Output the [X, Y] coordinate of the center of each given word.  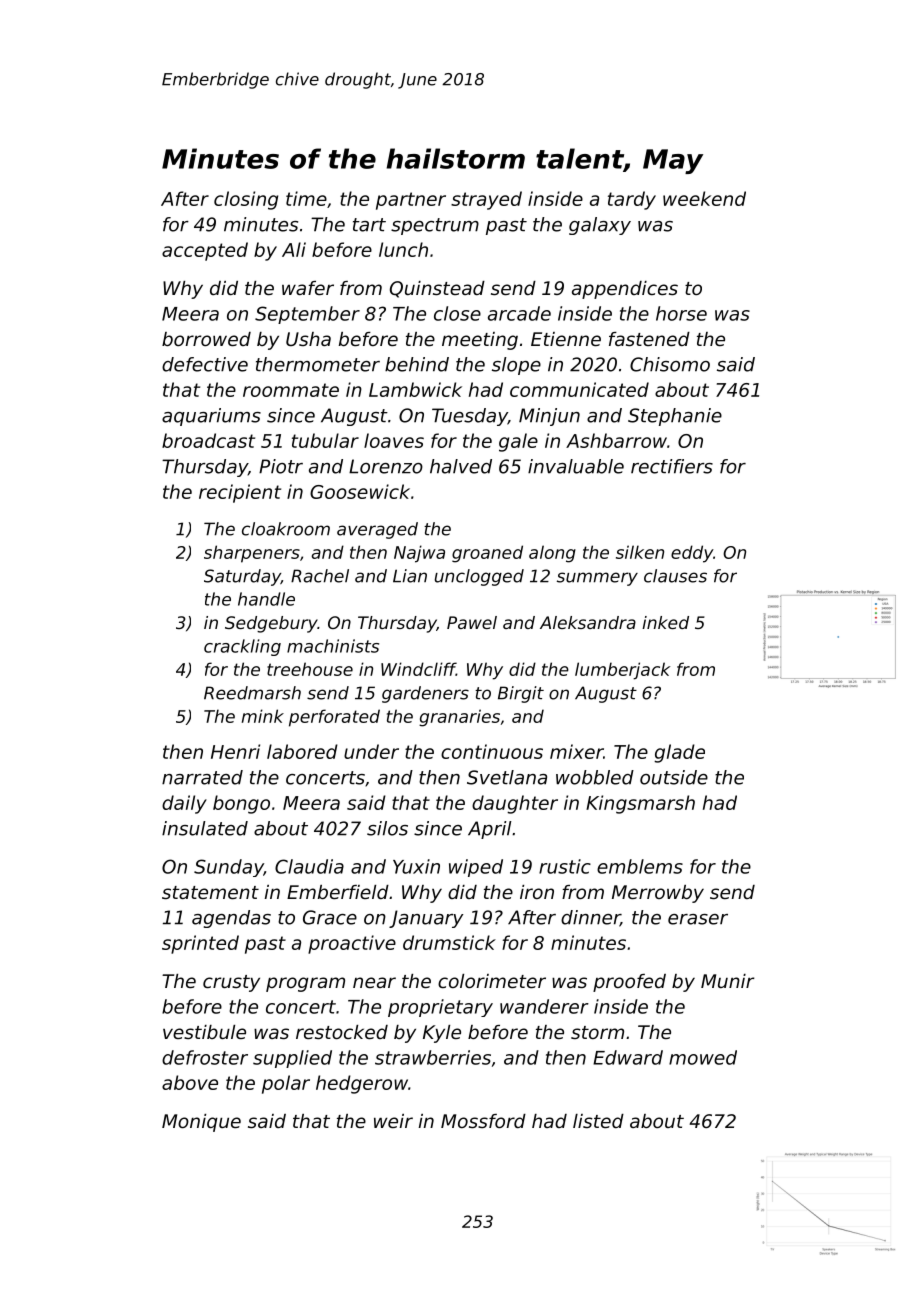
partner [411, 201]
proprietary [440, 1008]
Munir [728, 981]
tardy [632, 200]
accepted [205, 251]
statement [210, 892]
